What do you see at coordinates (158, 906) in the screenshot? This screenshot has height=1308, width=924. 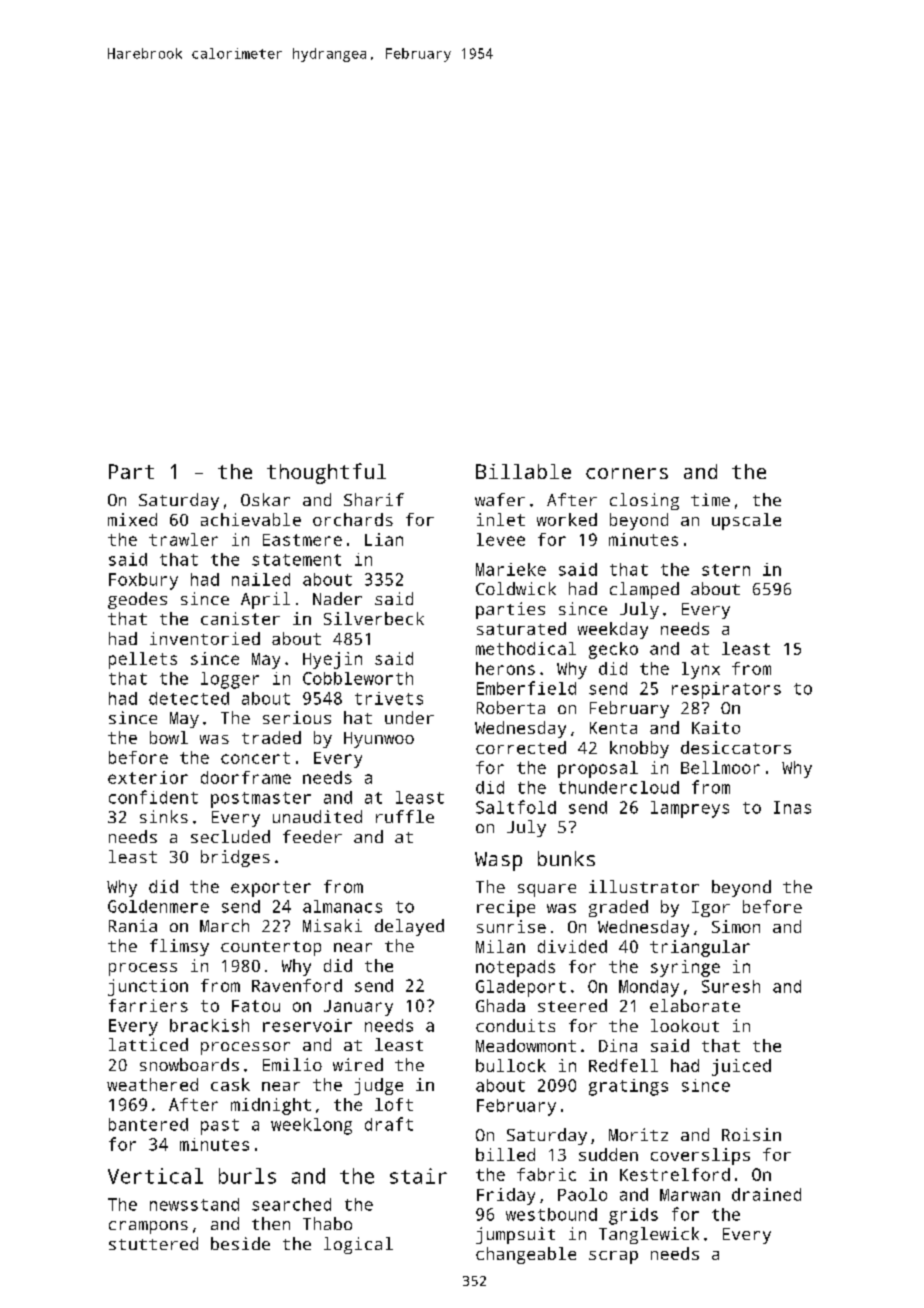 I see `Goldenmere` at bounding box center [158, 906].
